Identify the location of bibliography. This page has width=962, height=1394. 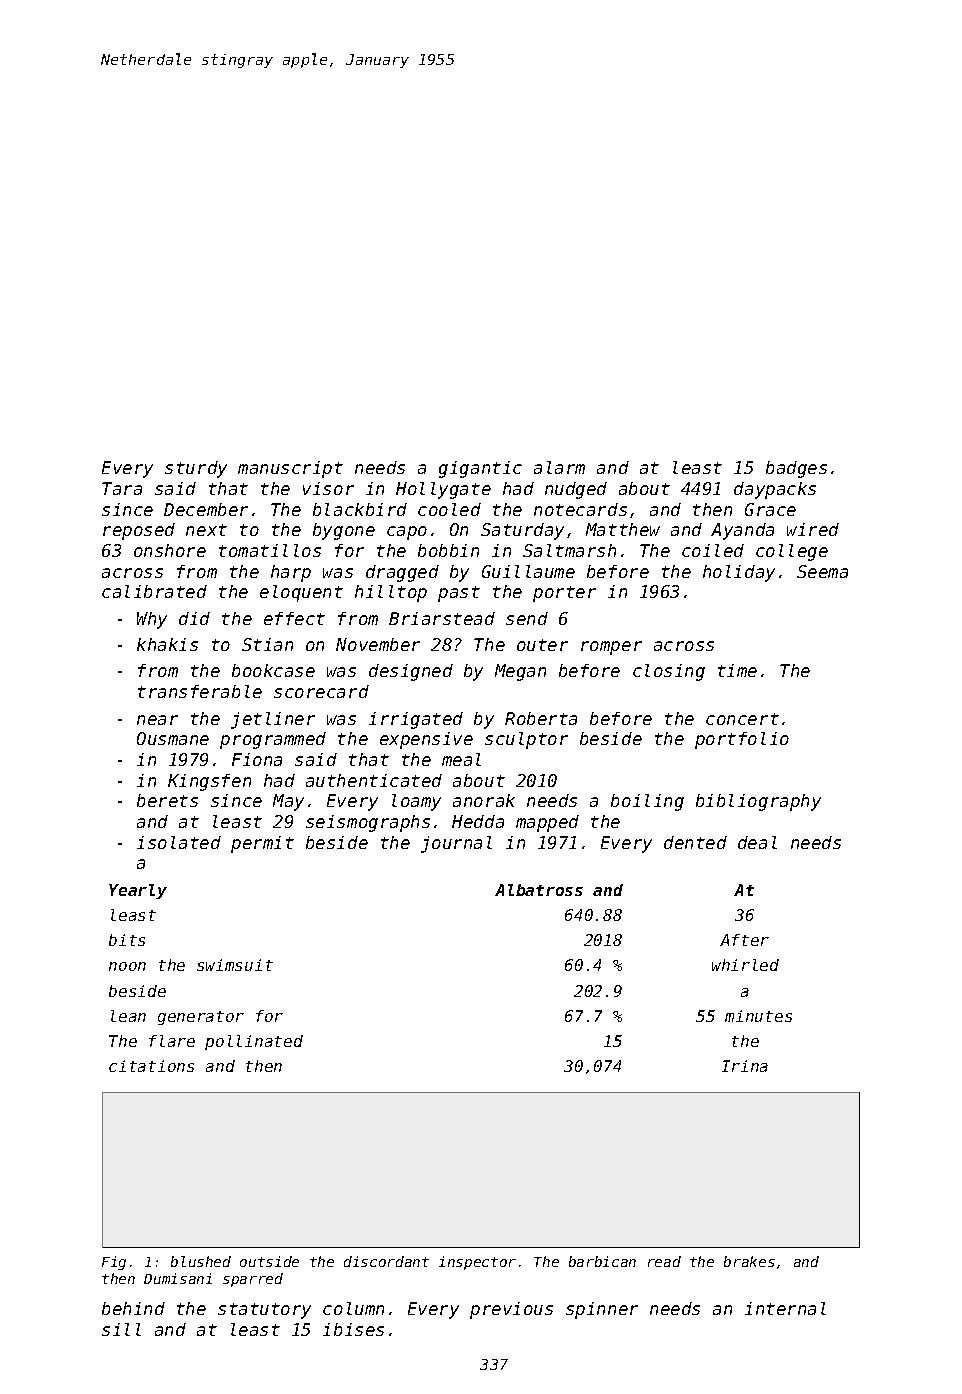
(758, 802).
